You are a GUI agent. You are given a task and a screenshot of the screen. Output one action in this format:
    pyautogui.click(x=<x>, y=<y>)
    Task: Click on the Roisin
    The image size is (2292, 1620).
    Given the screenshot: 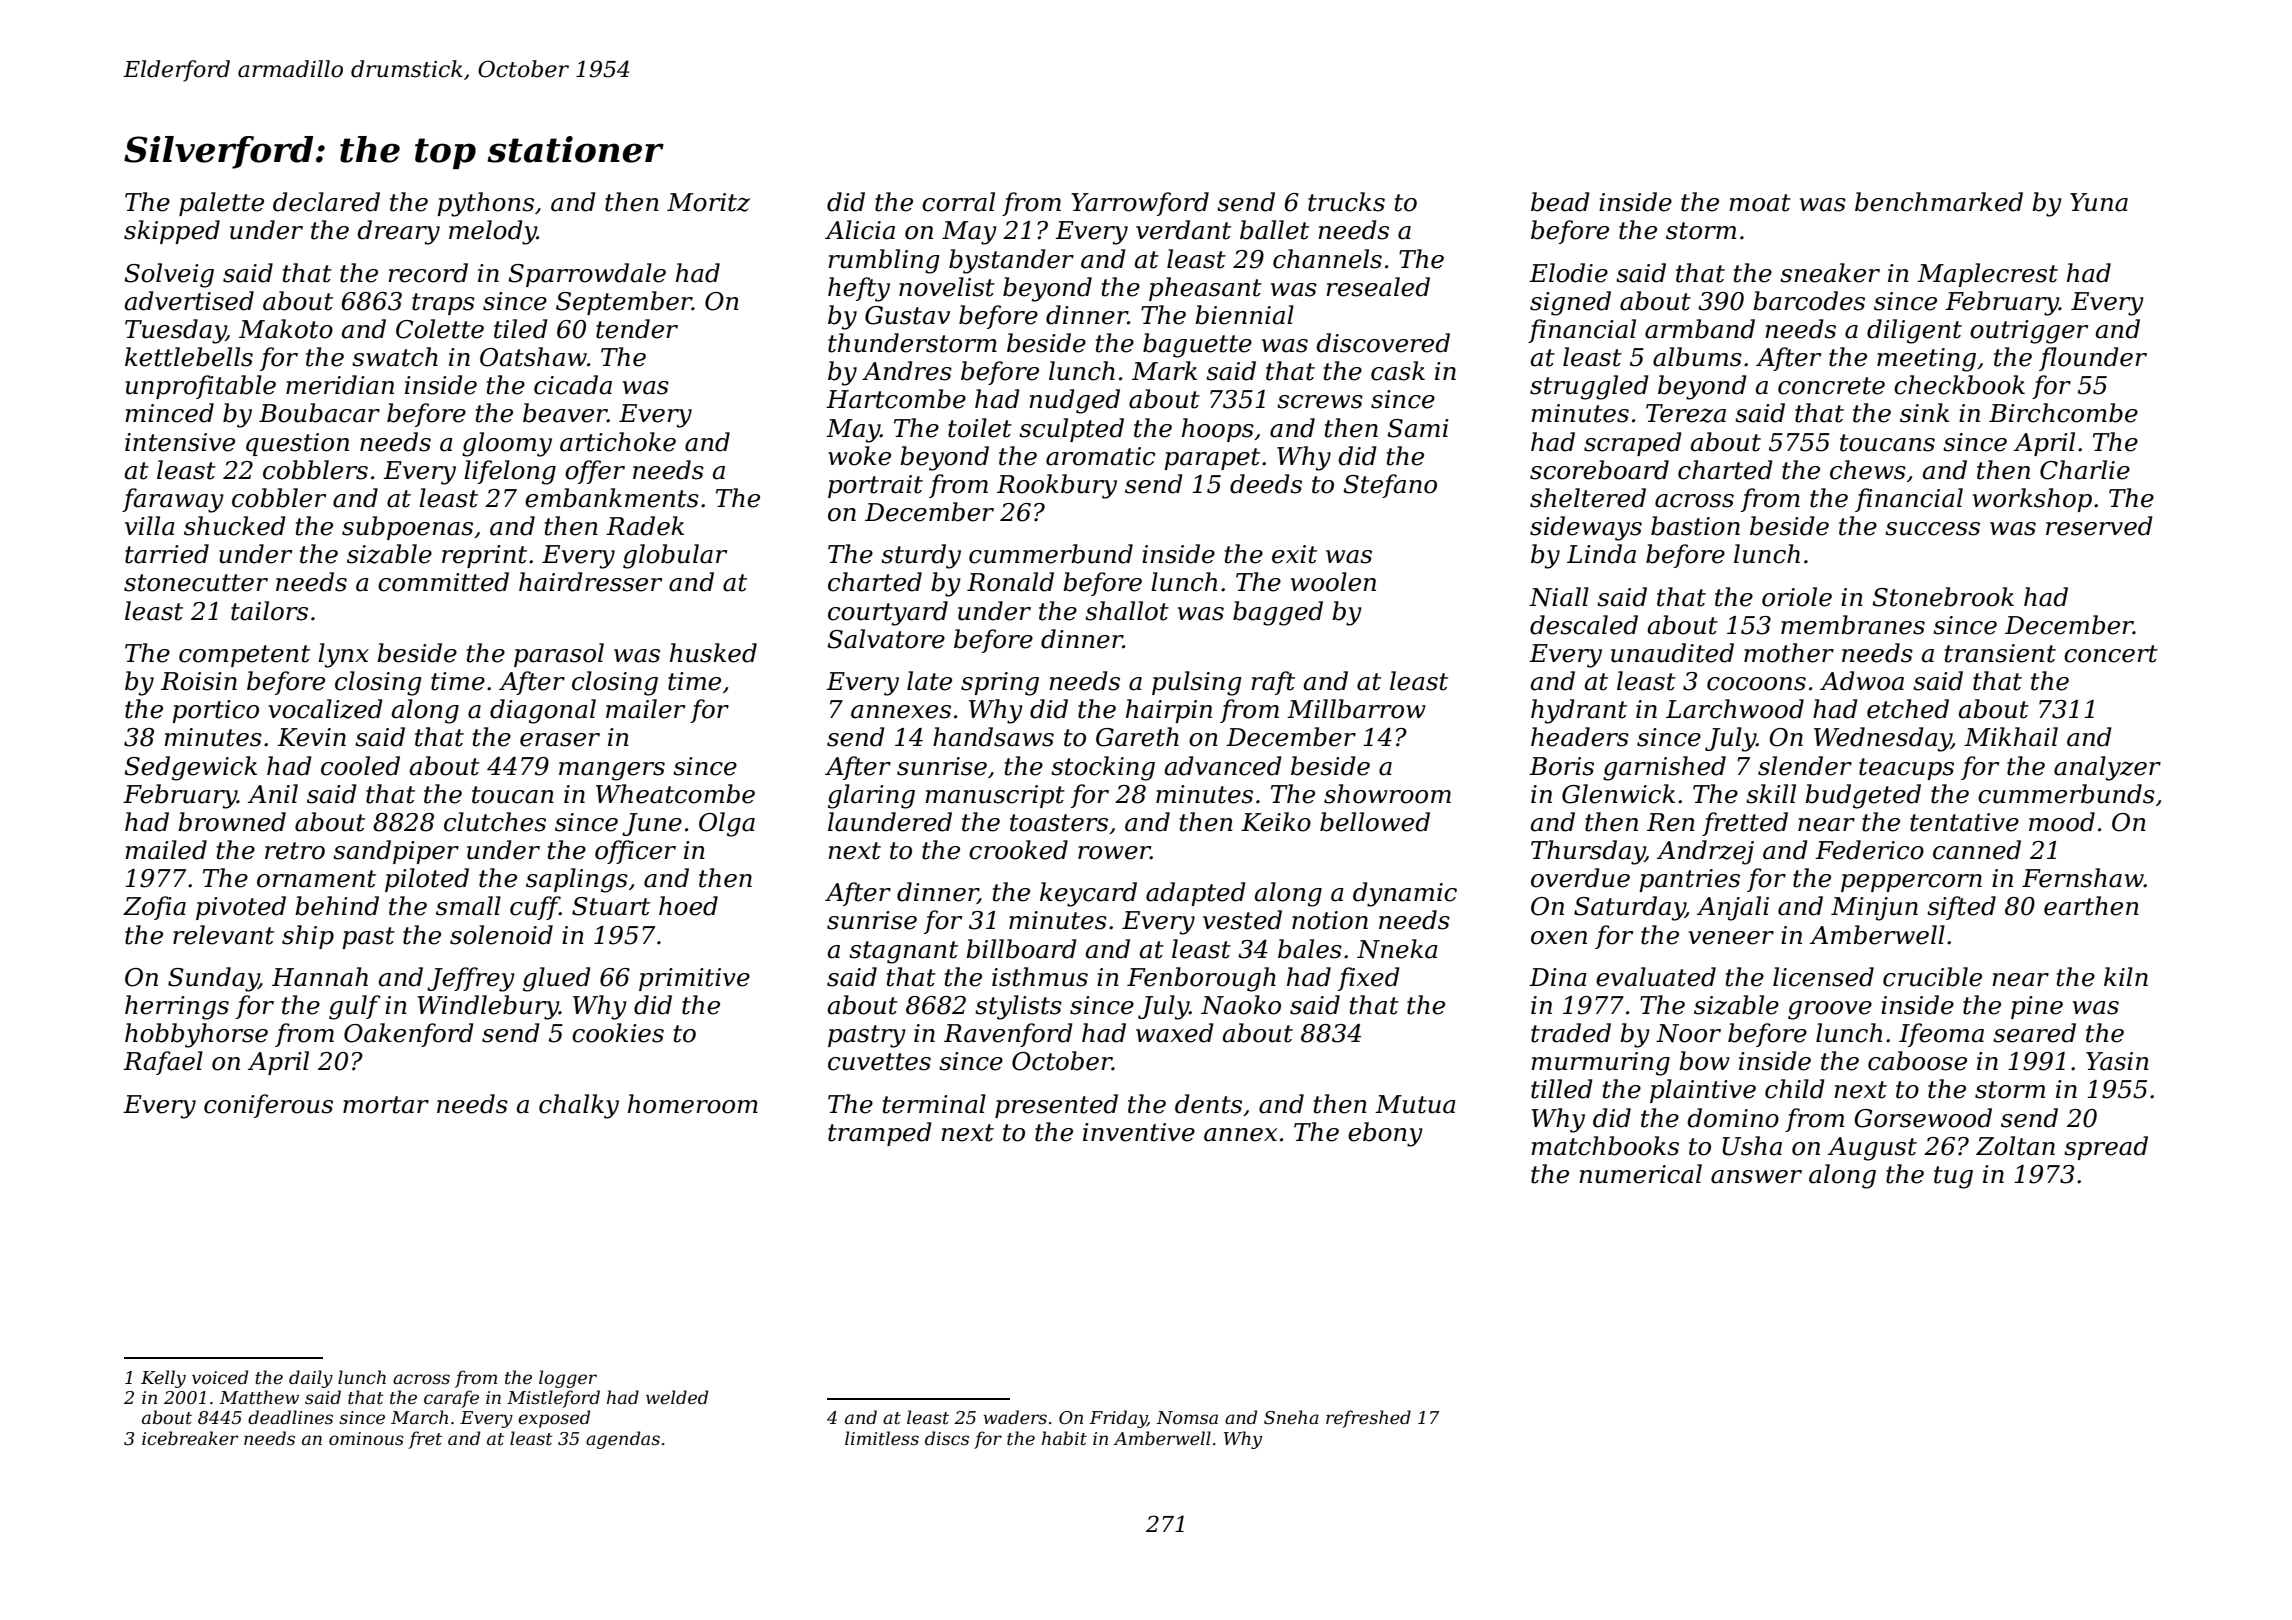 What is the action you would take?
    pyautogui.click(x=199, y=681)
